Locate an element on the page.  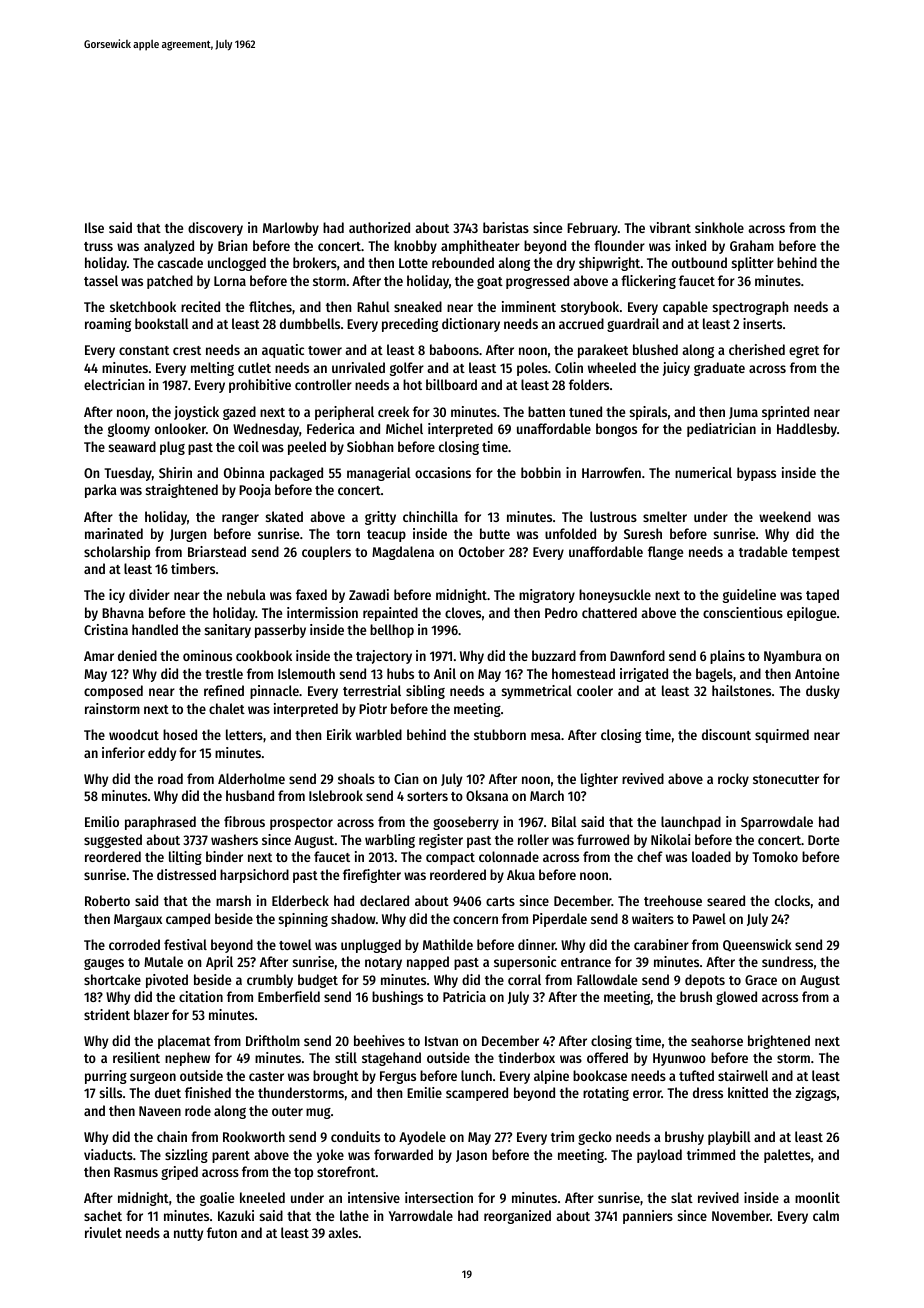
marsh is located at coordinates (233, 900).
